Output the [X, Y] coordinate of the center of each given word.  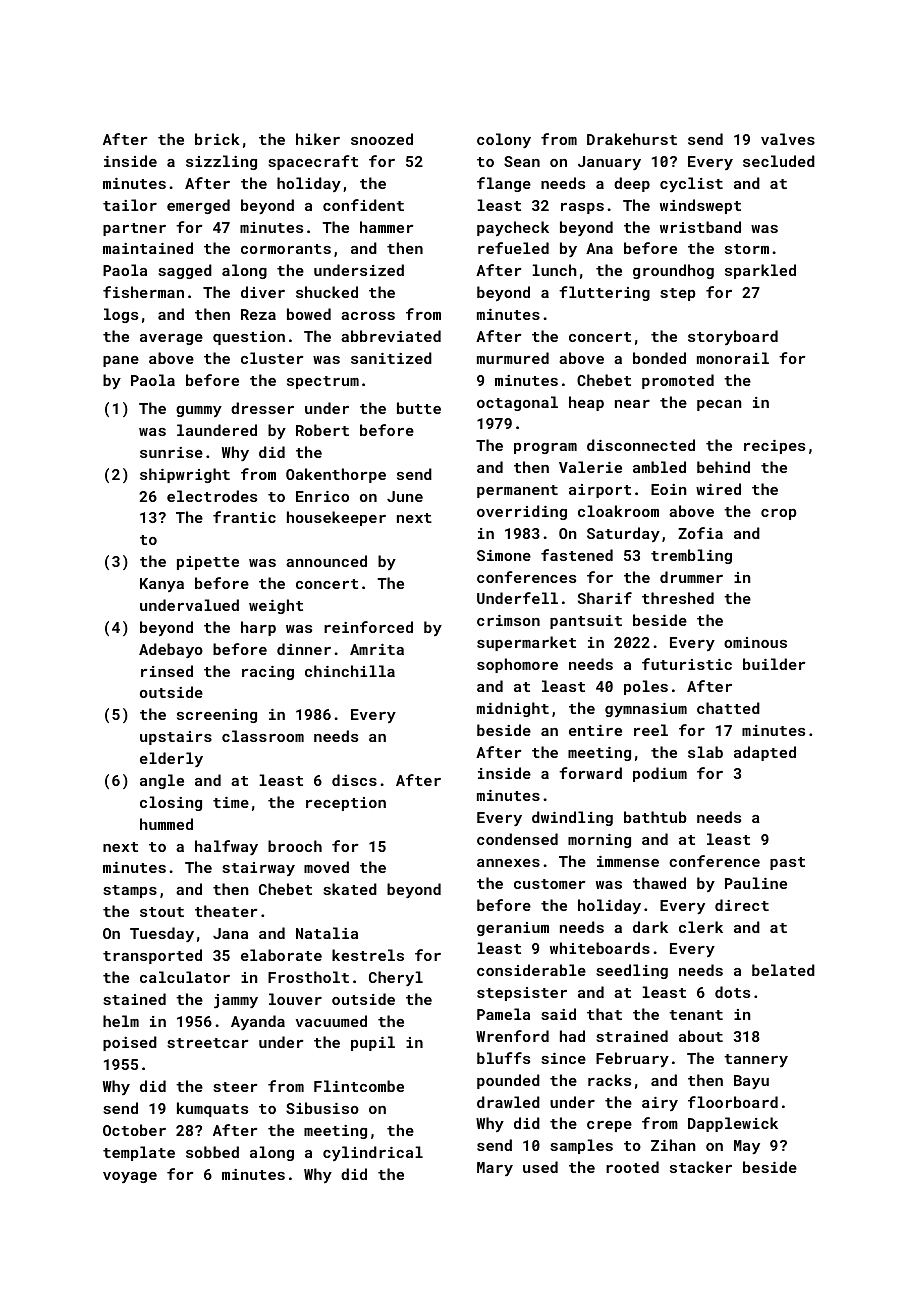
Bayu [751, 1082]
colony [504, 140]
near [632, 404]
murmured [513, 358]
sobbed [212, 1152]
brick [217, 139]
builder [774, 664]
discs [354, 780]
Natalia [327, 933]
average [171, 339]
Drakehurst [632, 139]
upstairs [176, 738]
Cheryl [396, 978]
